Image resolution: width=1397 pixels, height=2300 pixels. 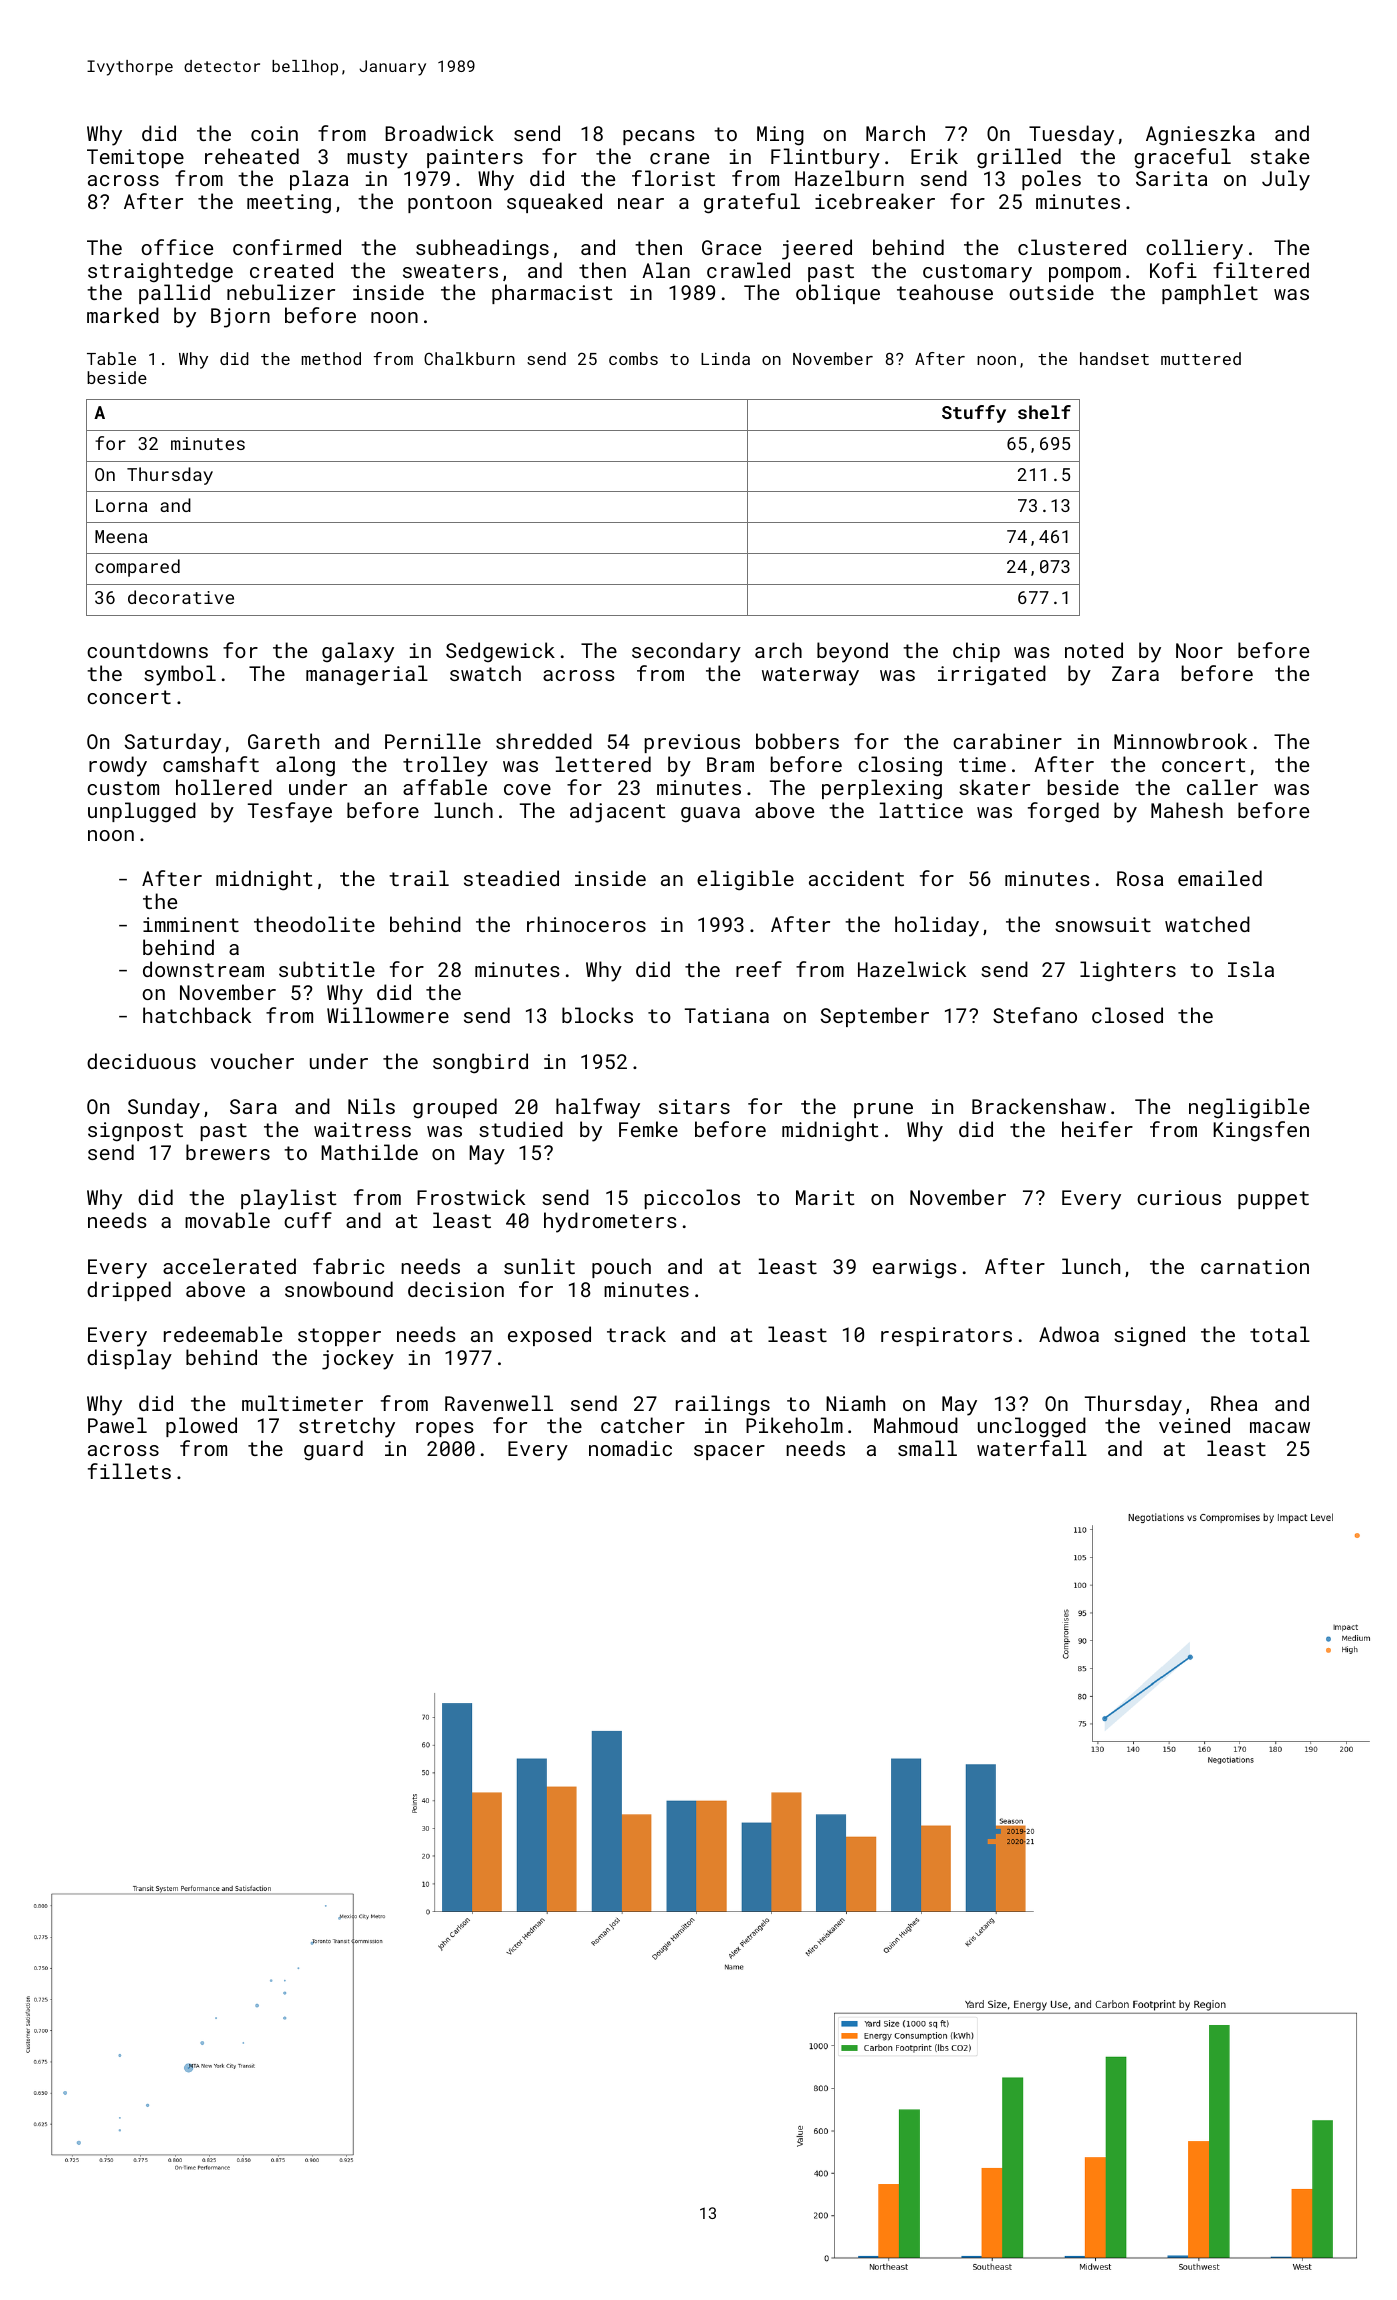 What do you see at coordinates (686, 652) in the screenshot?
I see `secondary` at bounding box center [686, 652].
